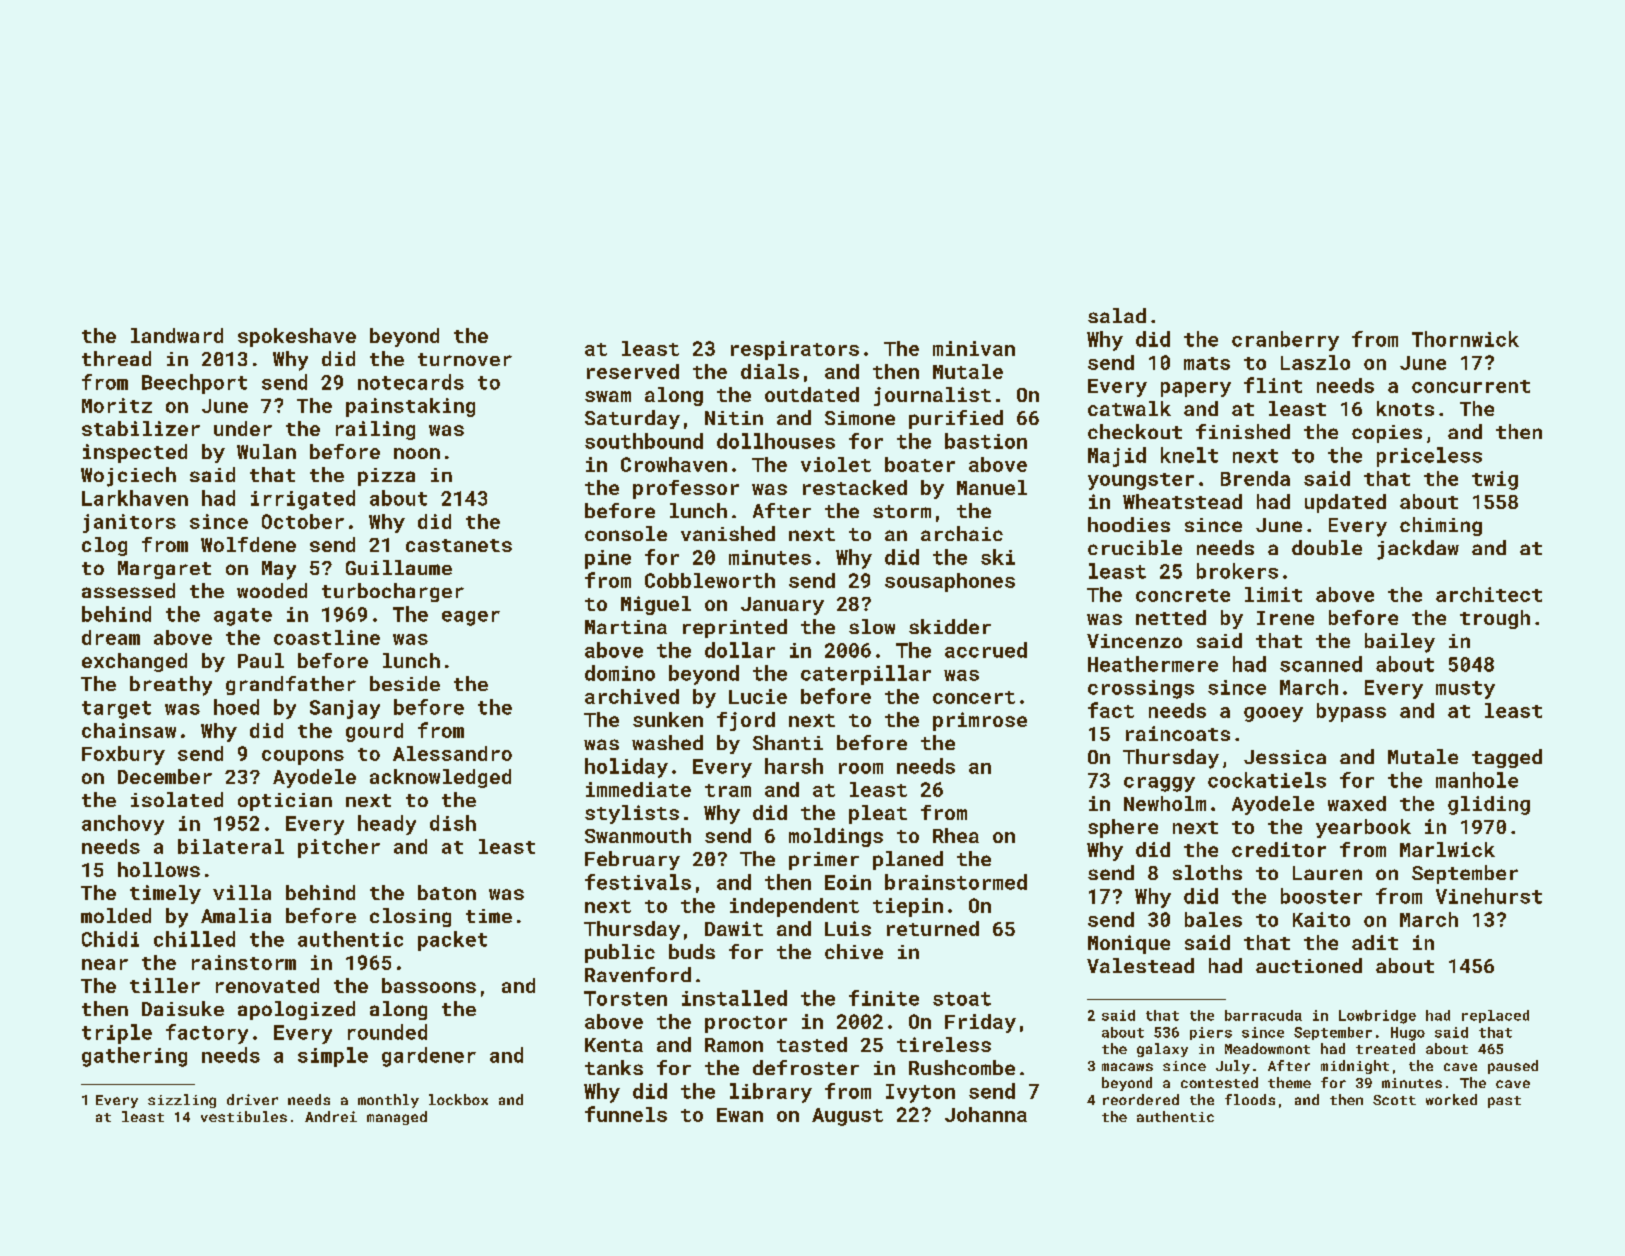 The height and width of the page is (1256, 1625). What do you see at coordinates (932, 396) in the page?
I see `journalist` at bounding box center [932, 396].
